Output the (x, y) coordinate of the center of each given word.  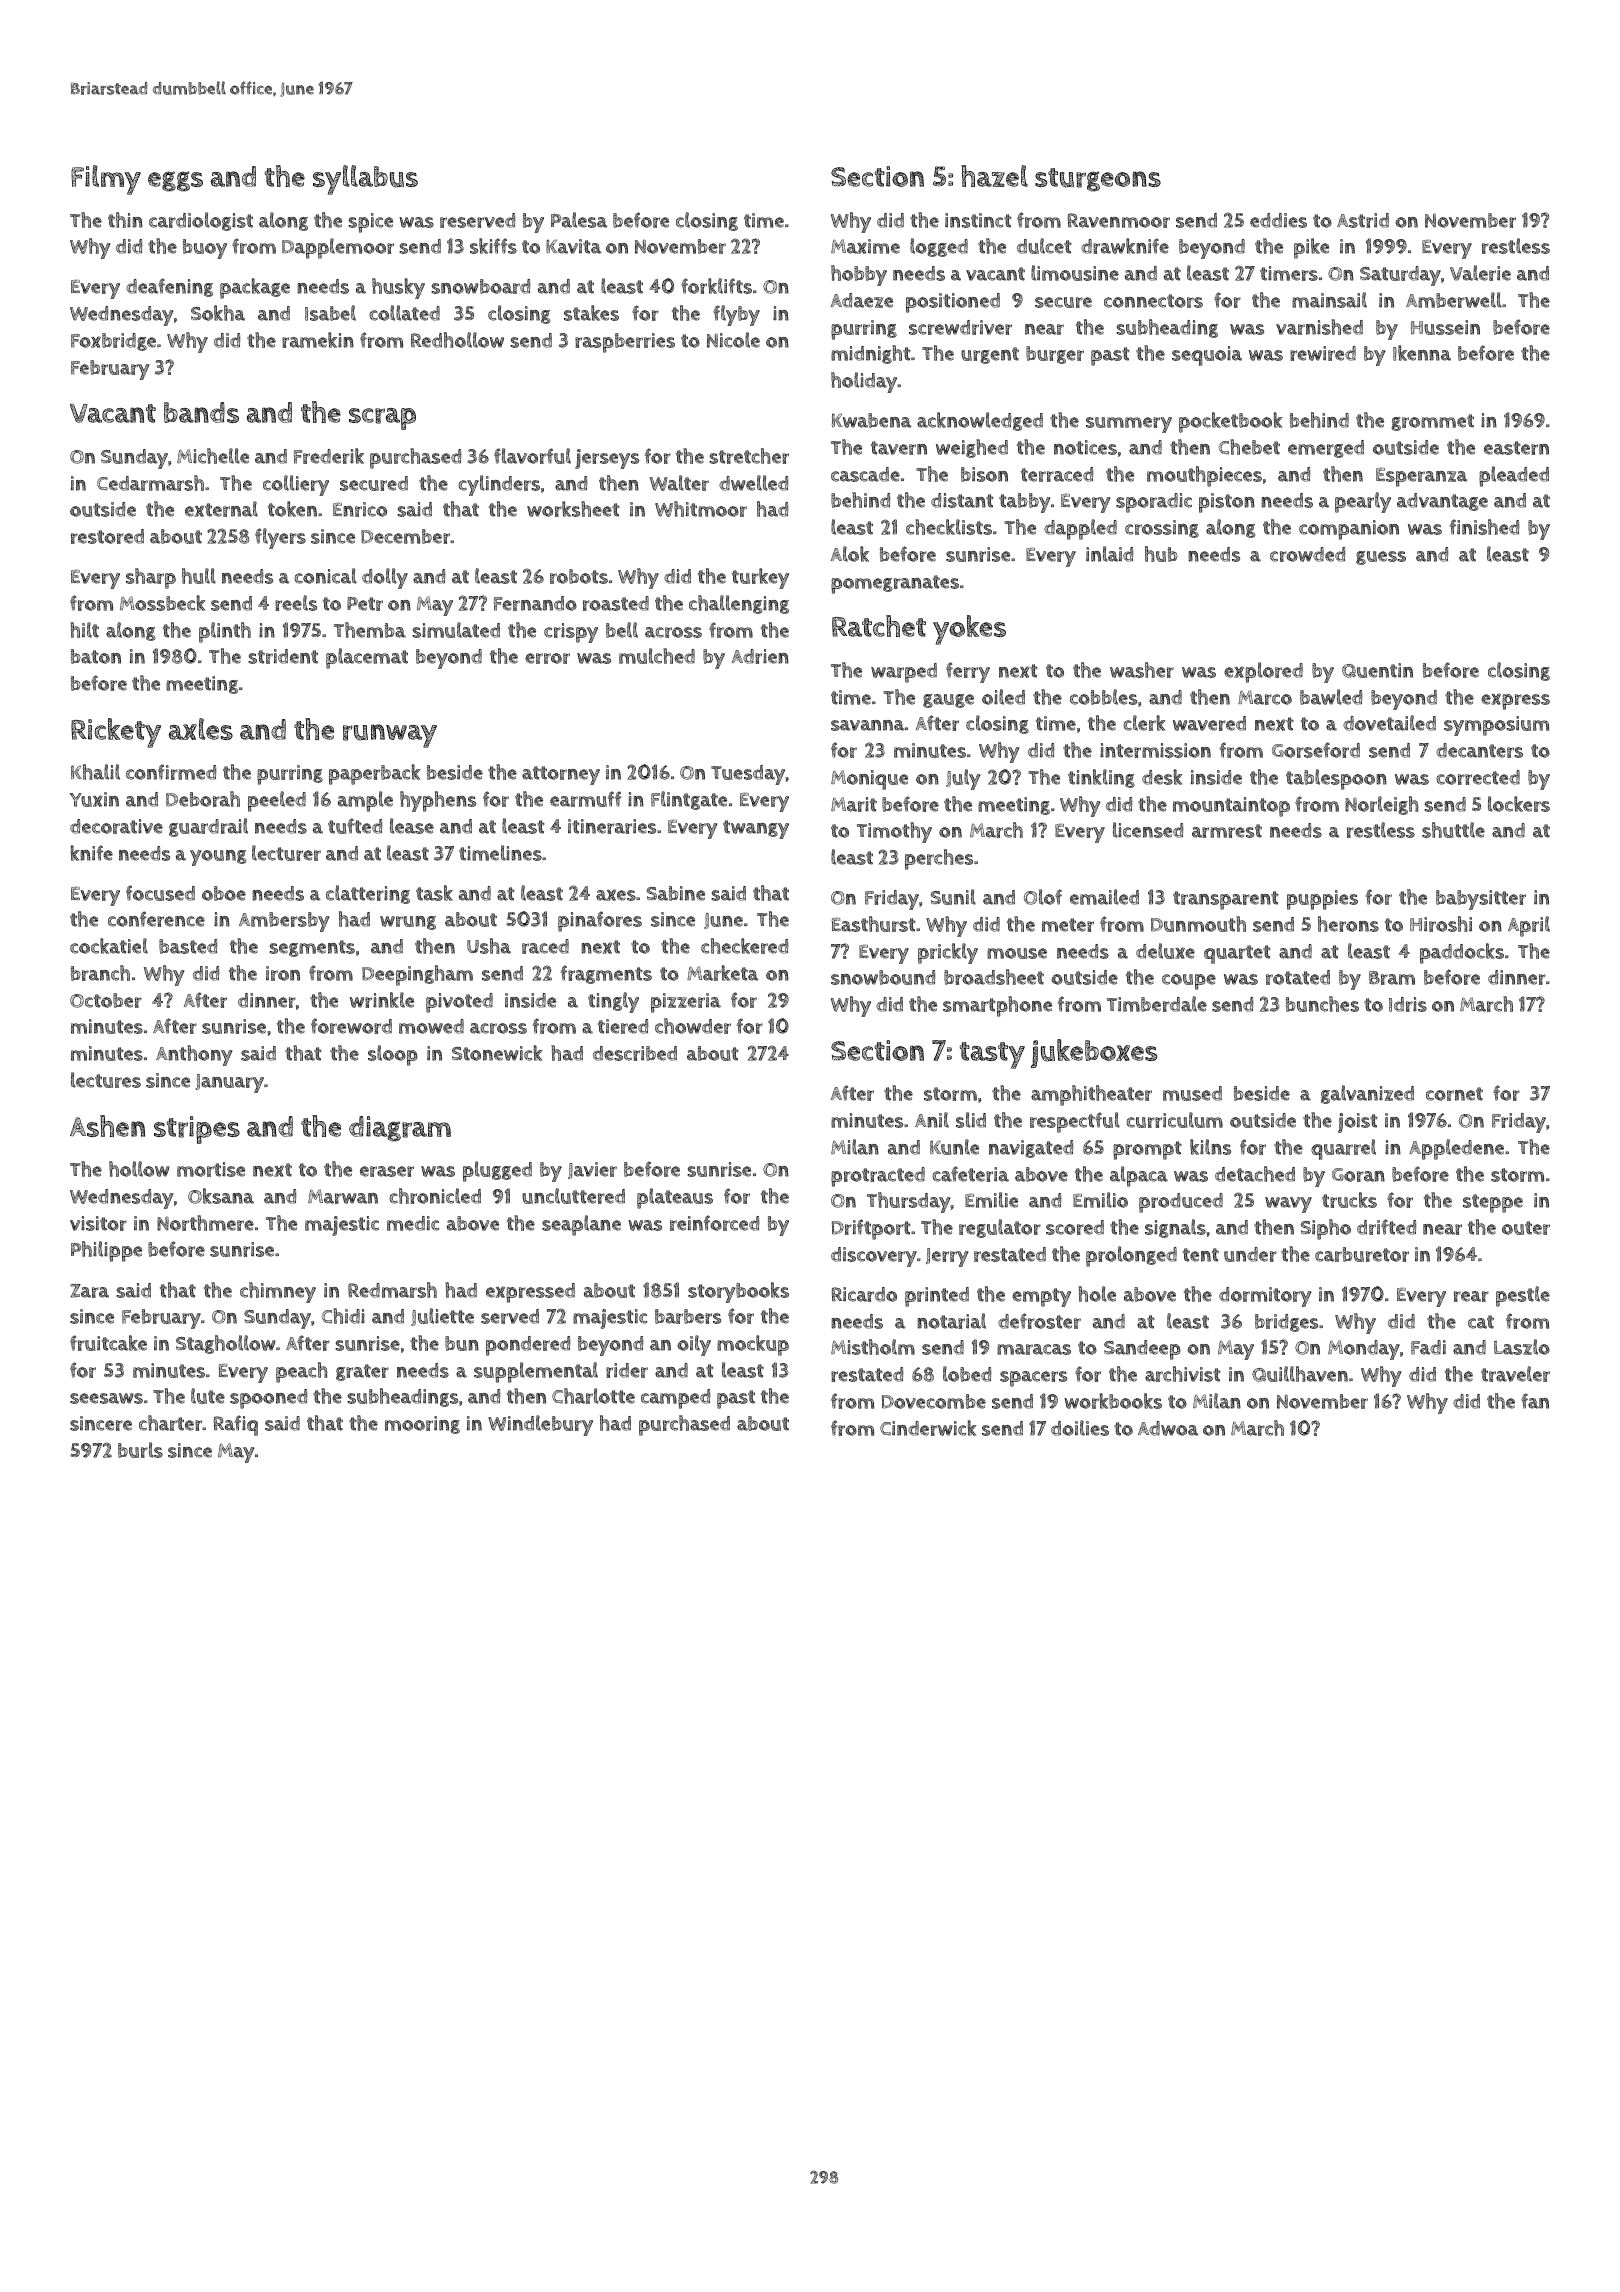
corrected (1478, 777)
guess (1381, 558)
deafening (169, 287)
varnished (1319, 327)
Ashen (107, 1126)
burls (140, 1450)
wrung (408, 923)
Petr (365, 604)
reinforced (714, 1223)
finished (1484, 527)
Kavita (573, 246)
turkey (760, 578)
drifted (1386, 1227)
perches (939, 859)
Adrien (760, 656)
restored (107, 536)
